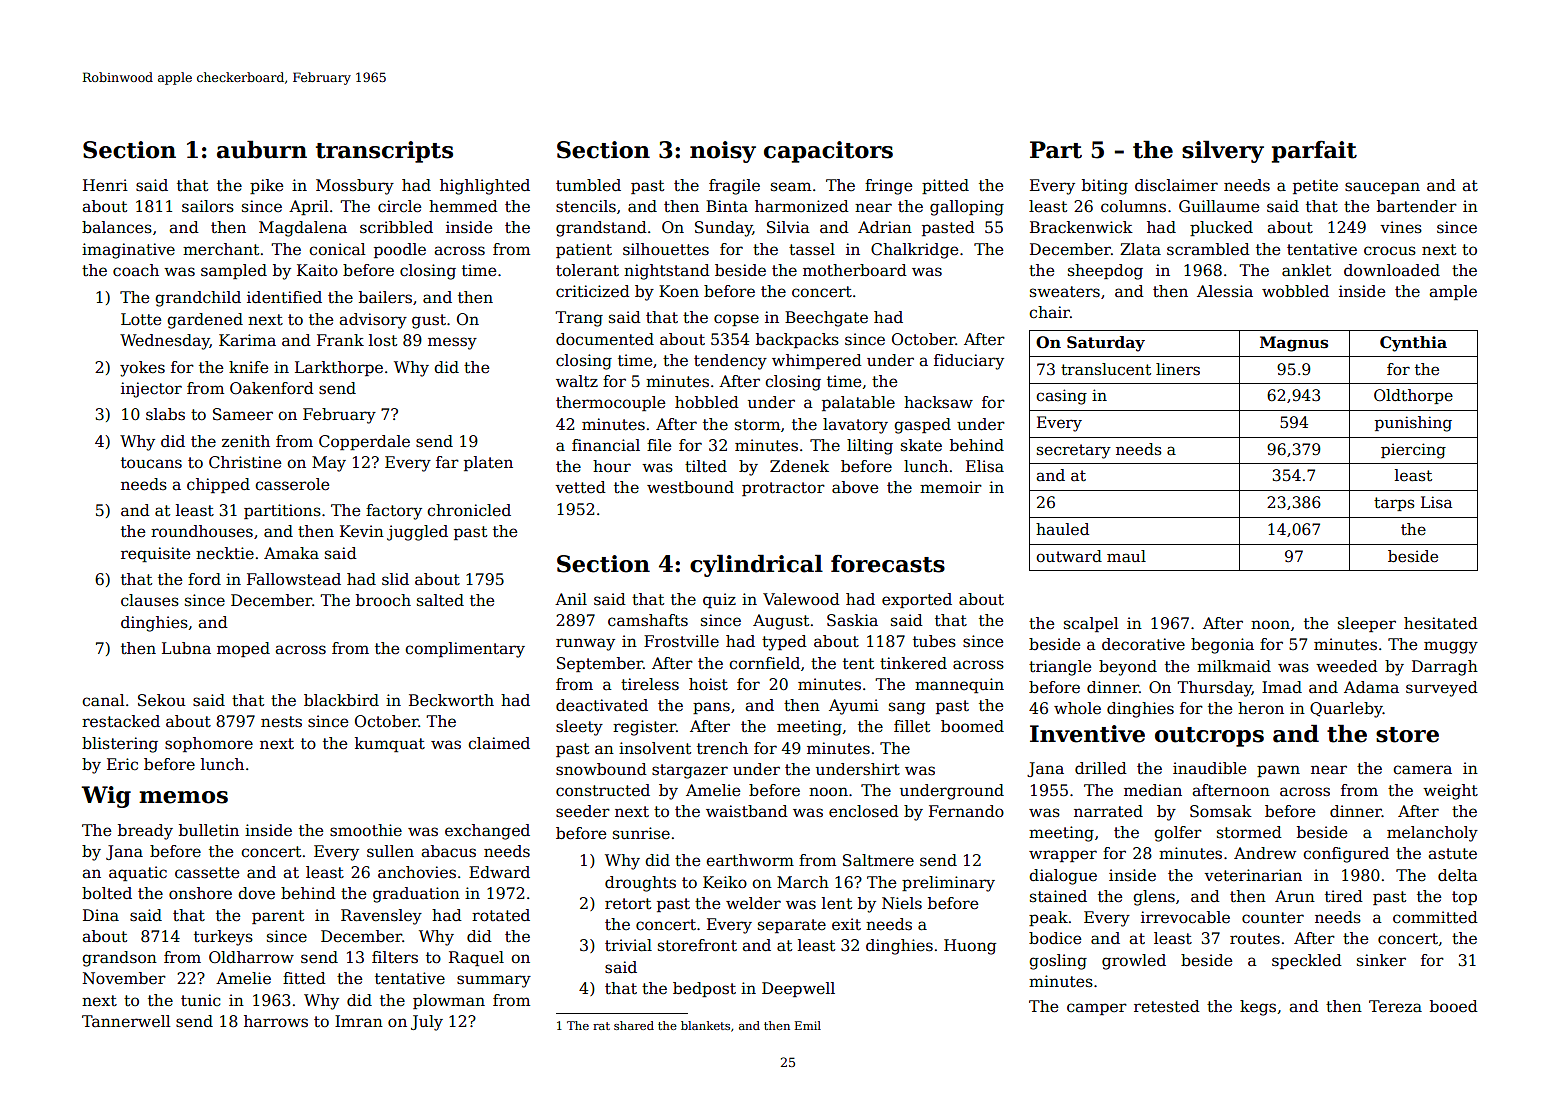 The image size is (1560, 1103). What do you see at coordinates (1392, 270) in the image?
I see `downloaded` at bounding box center [1392, 270].
